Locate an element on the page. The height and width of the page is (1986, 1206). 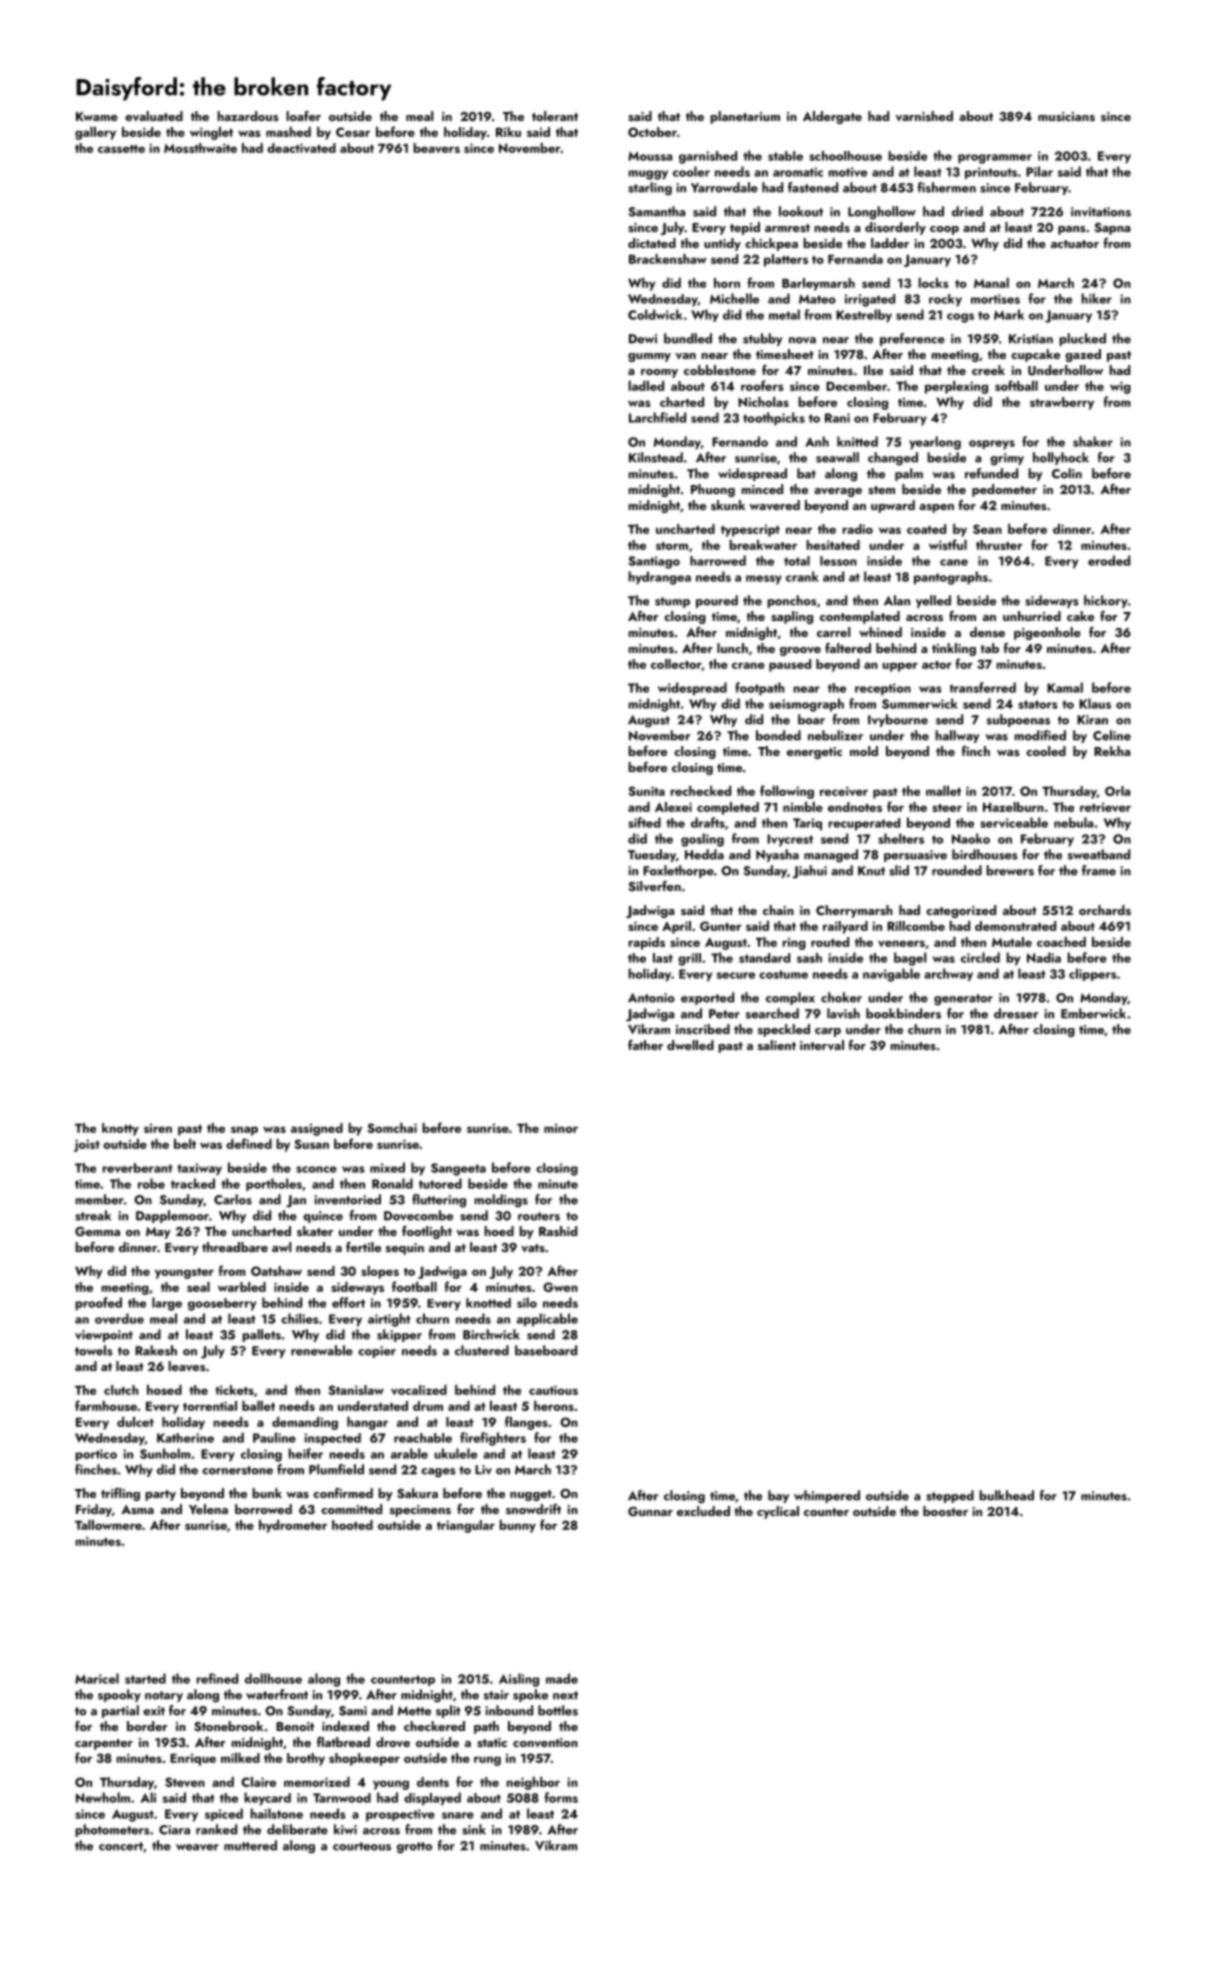
seawall is located at coordinates (837, 457).
